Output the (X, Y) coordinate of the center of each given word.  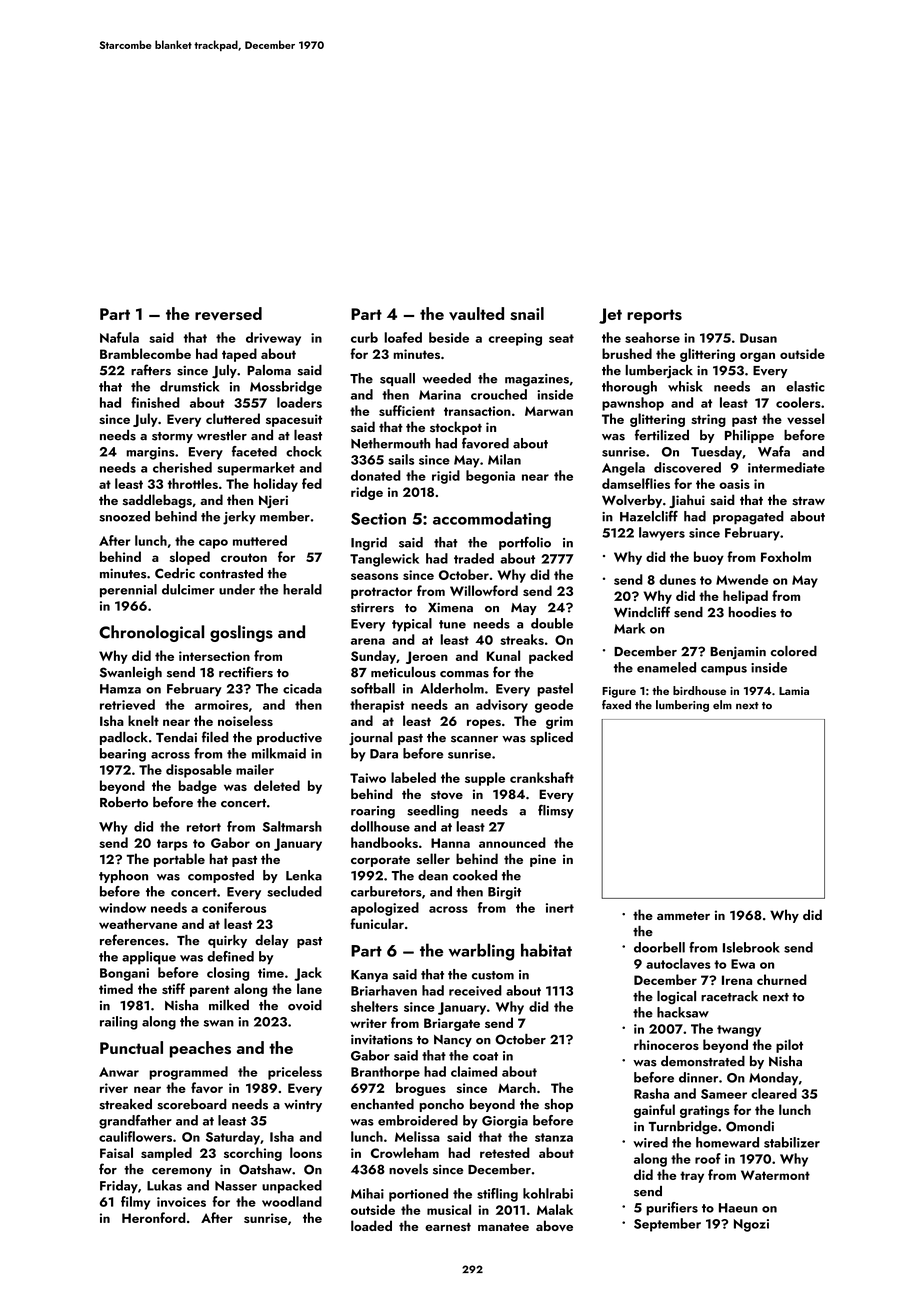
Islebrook (751, 947)
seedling (433, 812)
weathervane (138, 923)
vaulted (476, 314)
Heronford (154, 1217)
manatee (503, 1227)
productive (289, 738)
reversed (228, 313)
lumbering (682, 706)
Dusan (758, 338)
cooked (475, 875)
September (667, 1225)
